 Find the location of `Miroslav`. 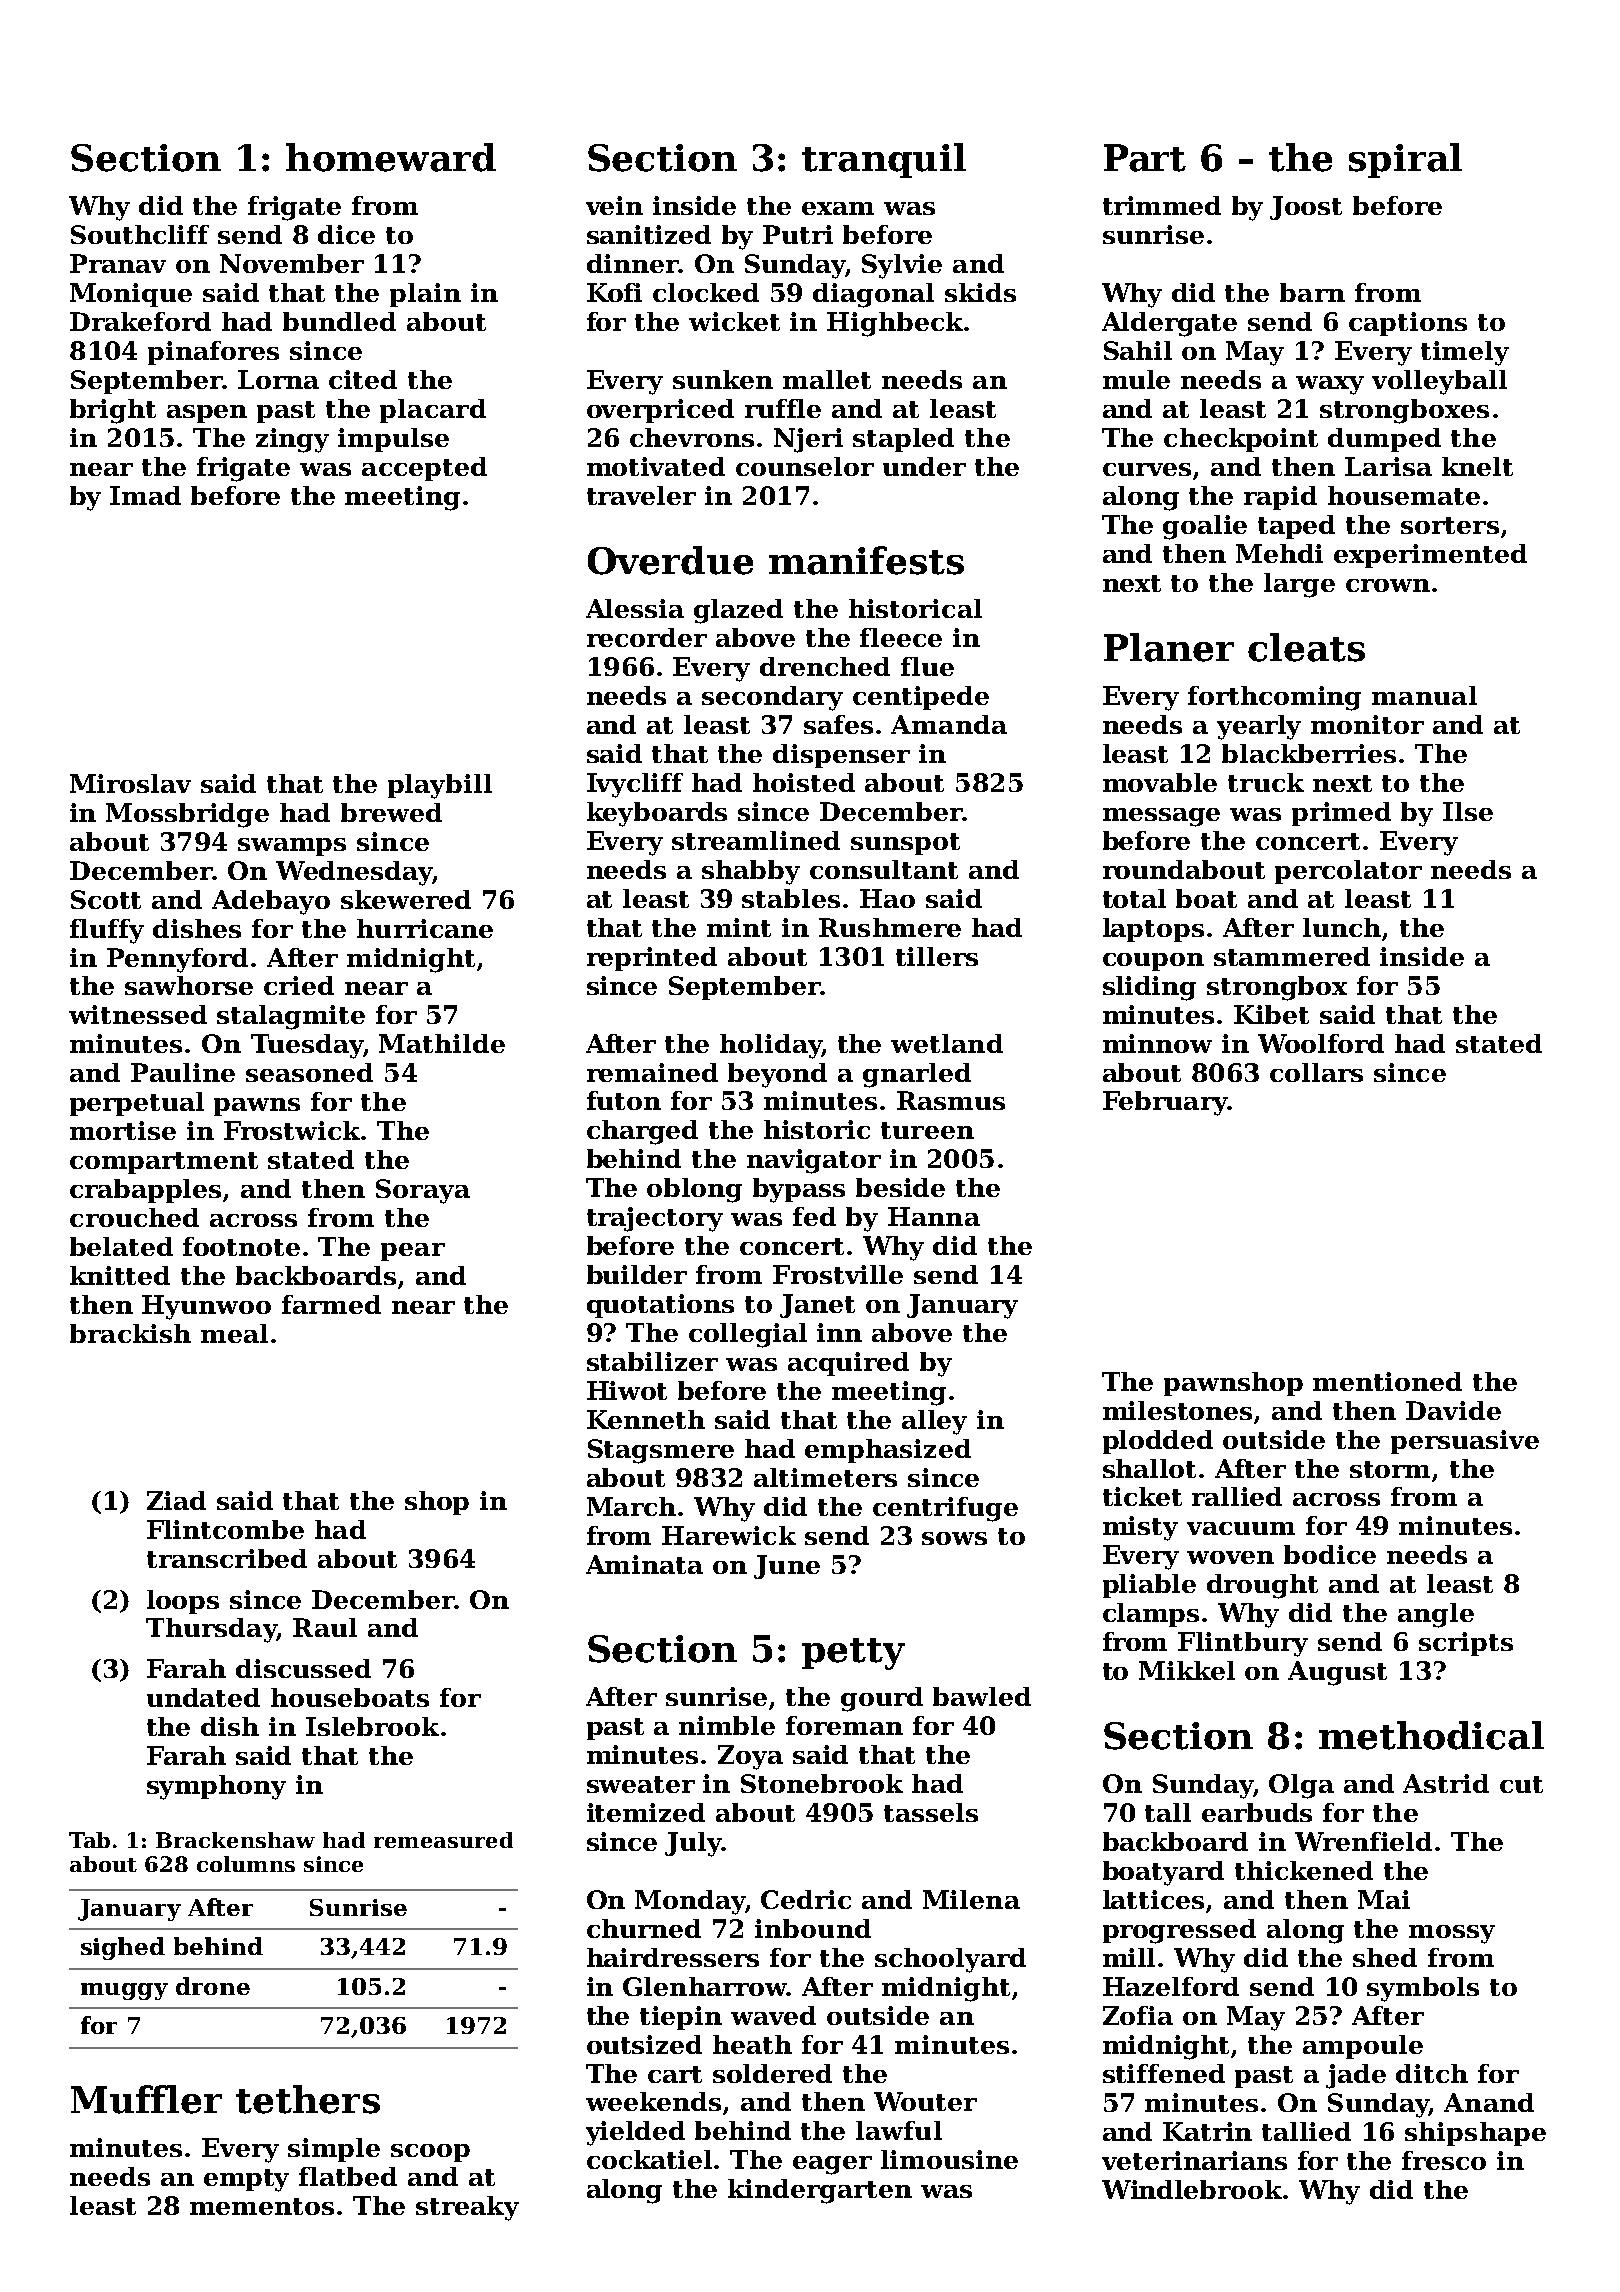

Miroslav is located at coordinates (130, 783).
